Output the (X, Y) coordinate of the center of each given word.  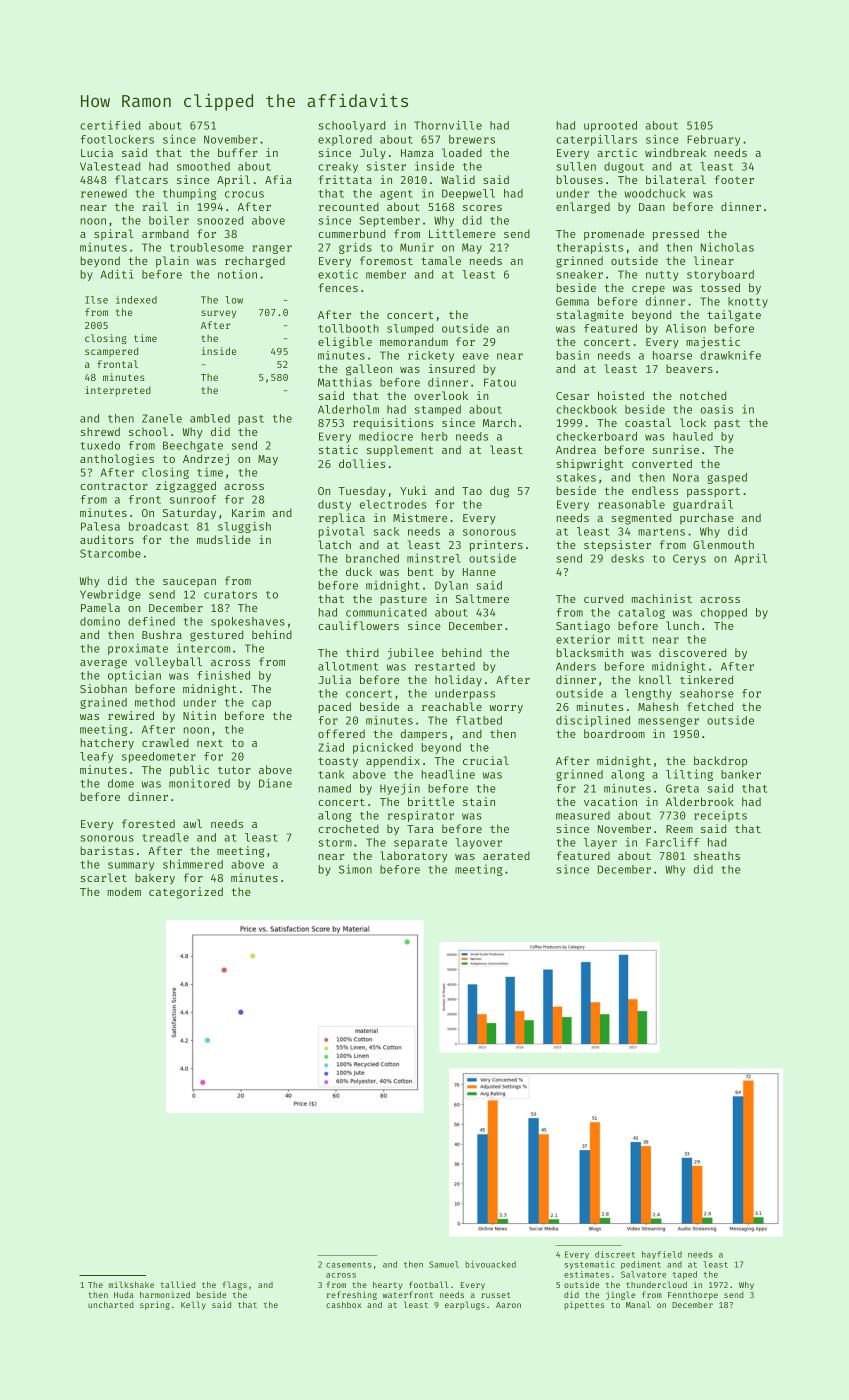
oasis (716, 409)
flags (235, 1285)
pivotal (342, 532)
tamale (441, 260)
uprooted (610, 126)
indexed (136, 300)
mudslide (224, 539)
